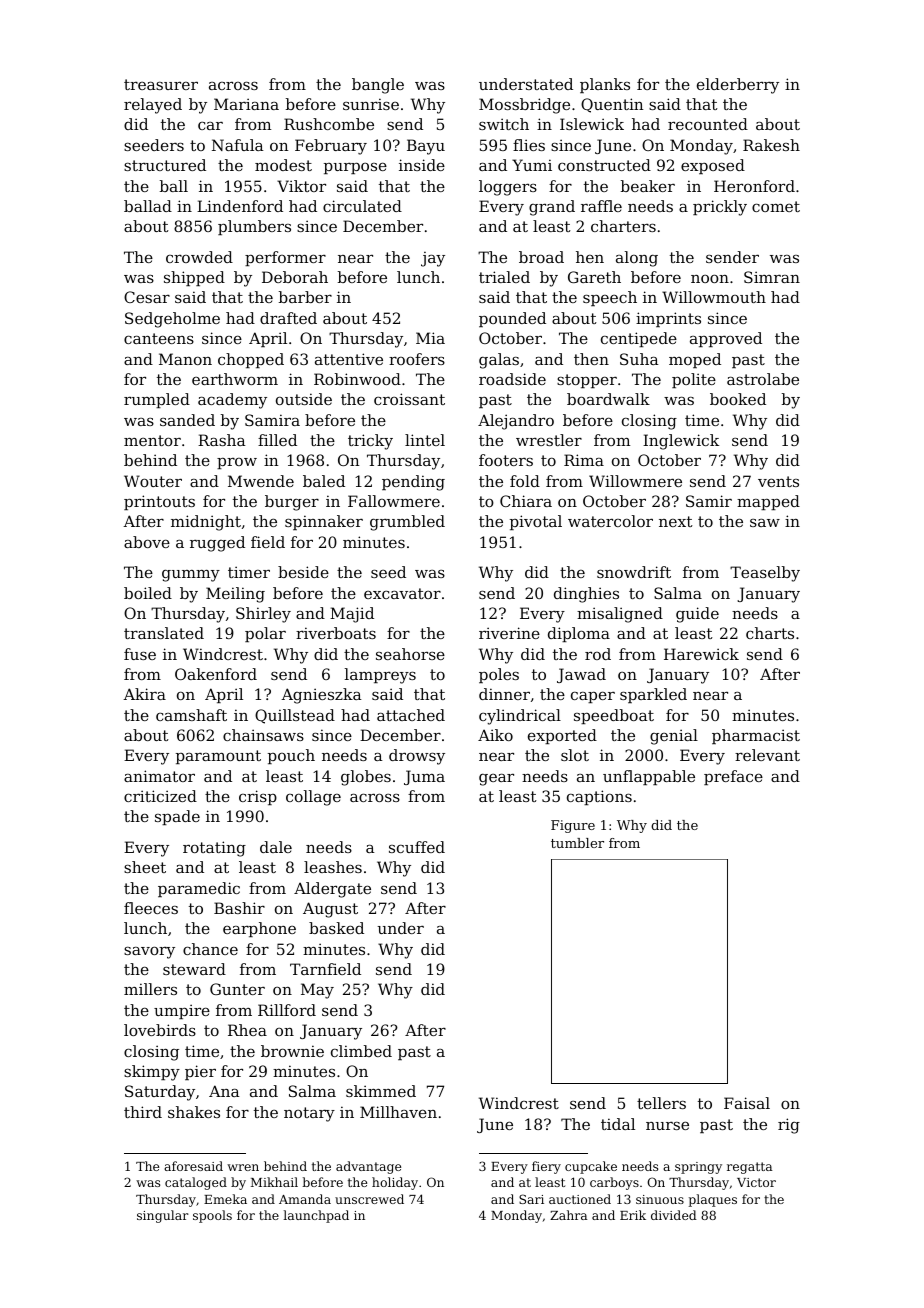 This screenshot has height=1308, width=924. Describe the element at coordinates (701, 654) in the screenshot. I see `Harewick` at that location.
